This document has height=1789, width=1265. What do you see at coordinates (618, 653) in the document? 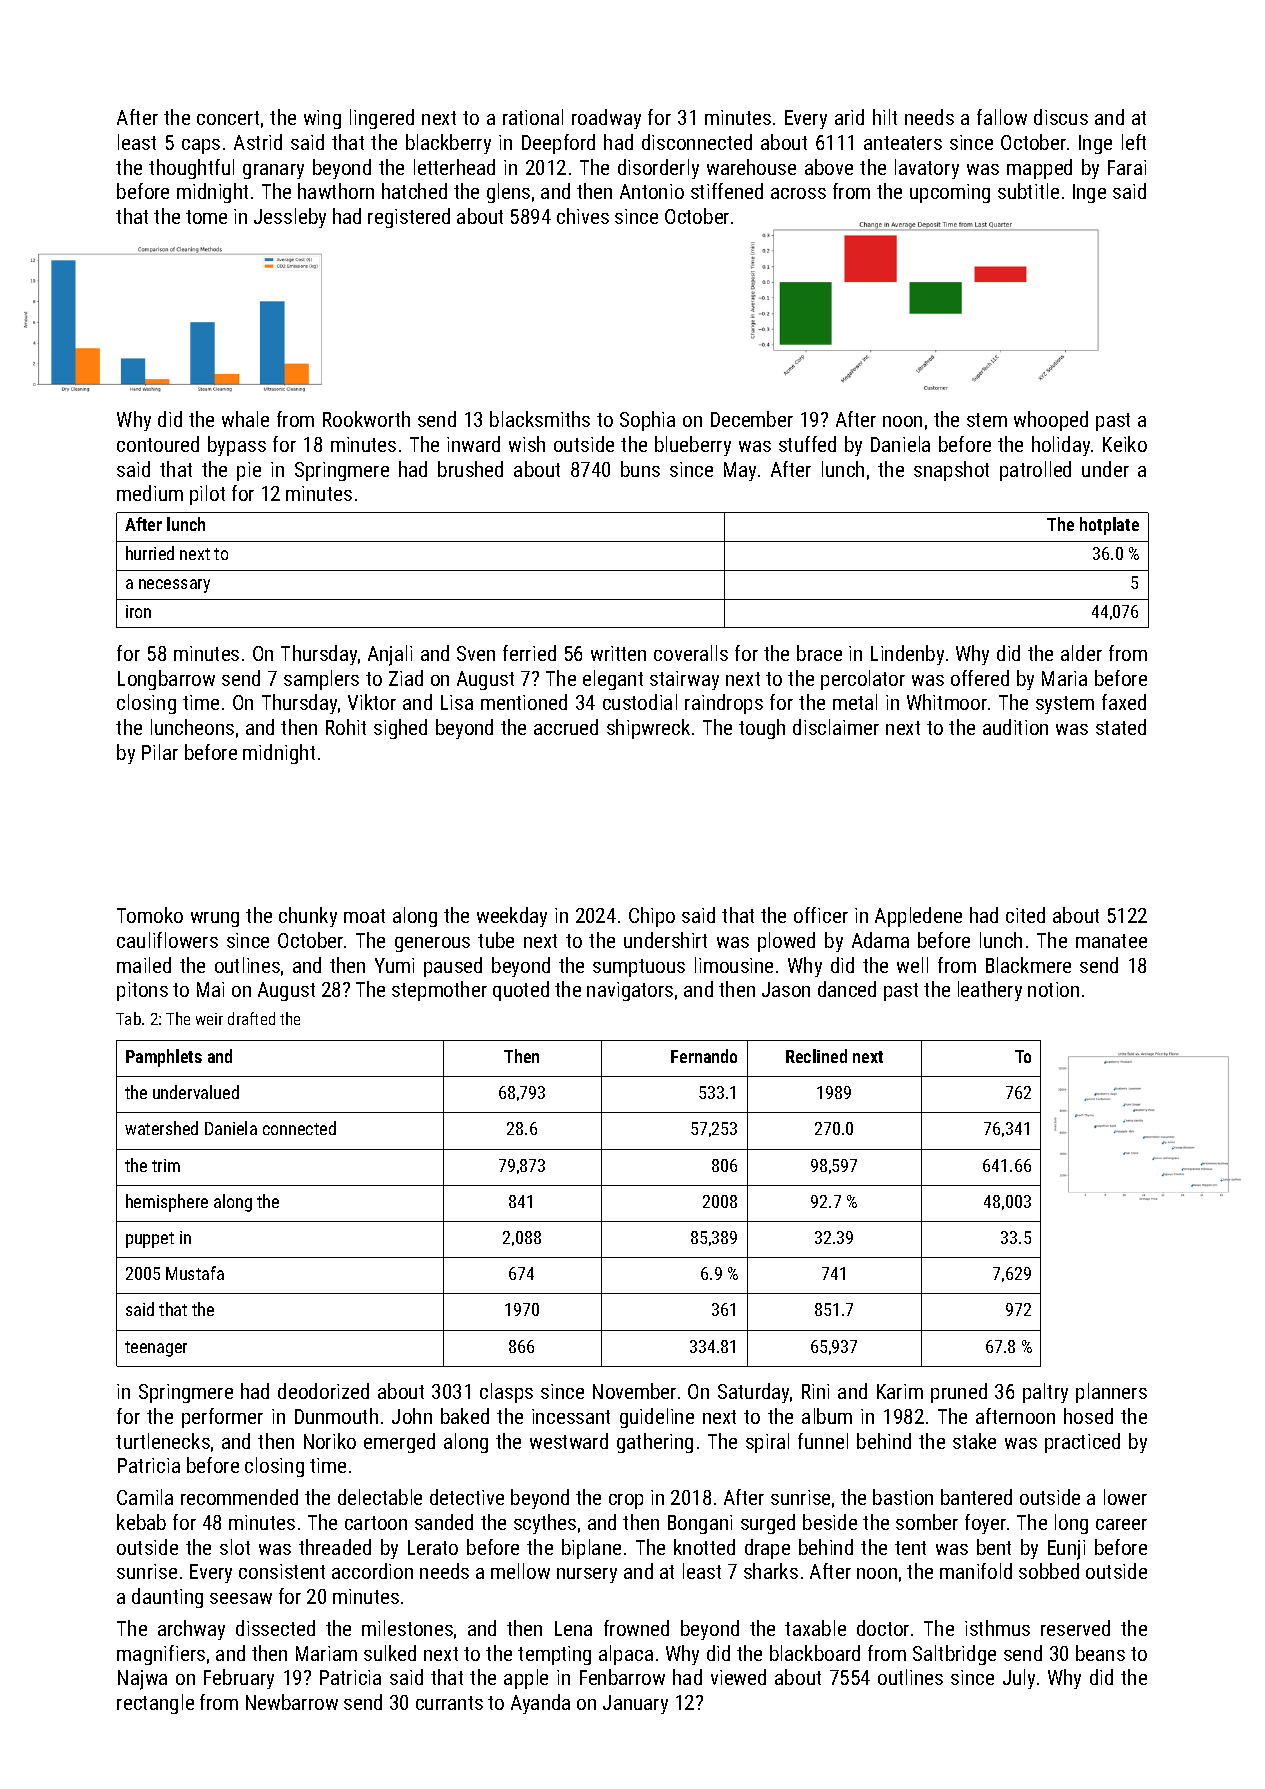
I see `written` at bounding box center [618, 653].
